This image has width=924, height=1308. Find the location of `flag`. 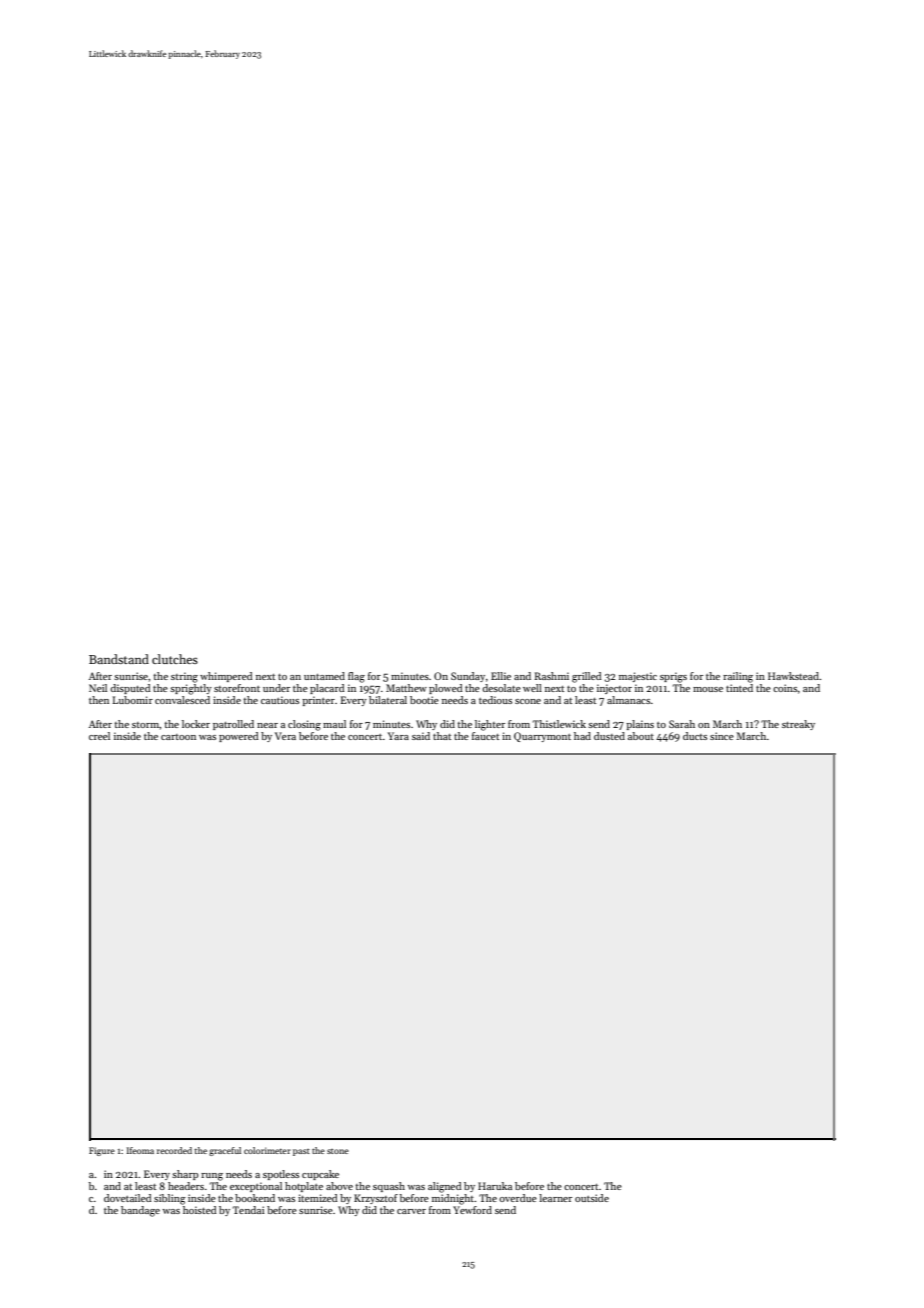

flag is located at coordinates (356, 677).
